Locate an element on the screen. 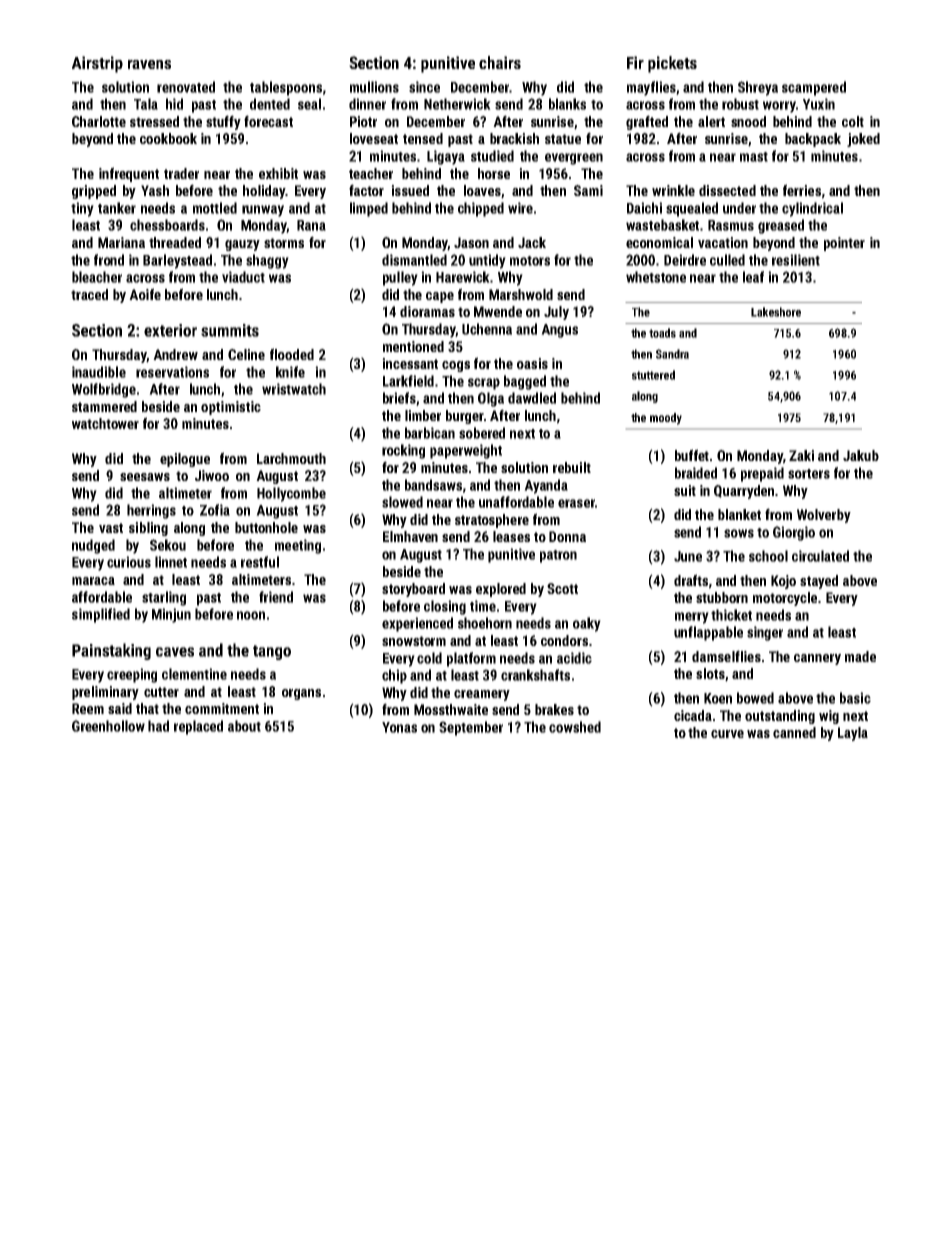 The height and width of the screenshot is (1233, 952). toads is located at coordinates (662, 333).
